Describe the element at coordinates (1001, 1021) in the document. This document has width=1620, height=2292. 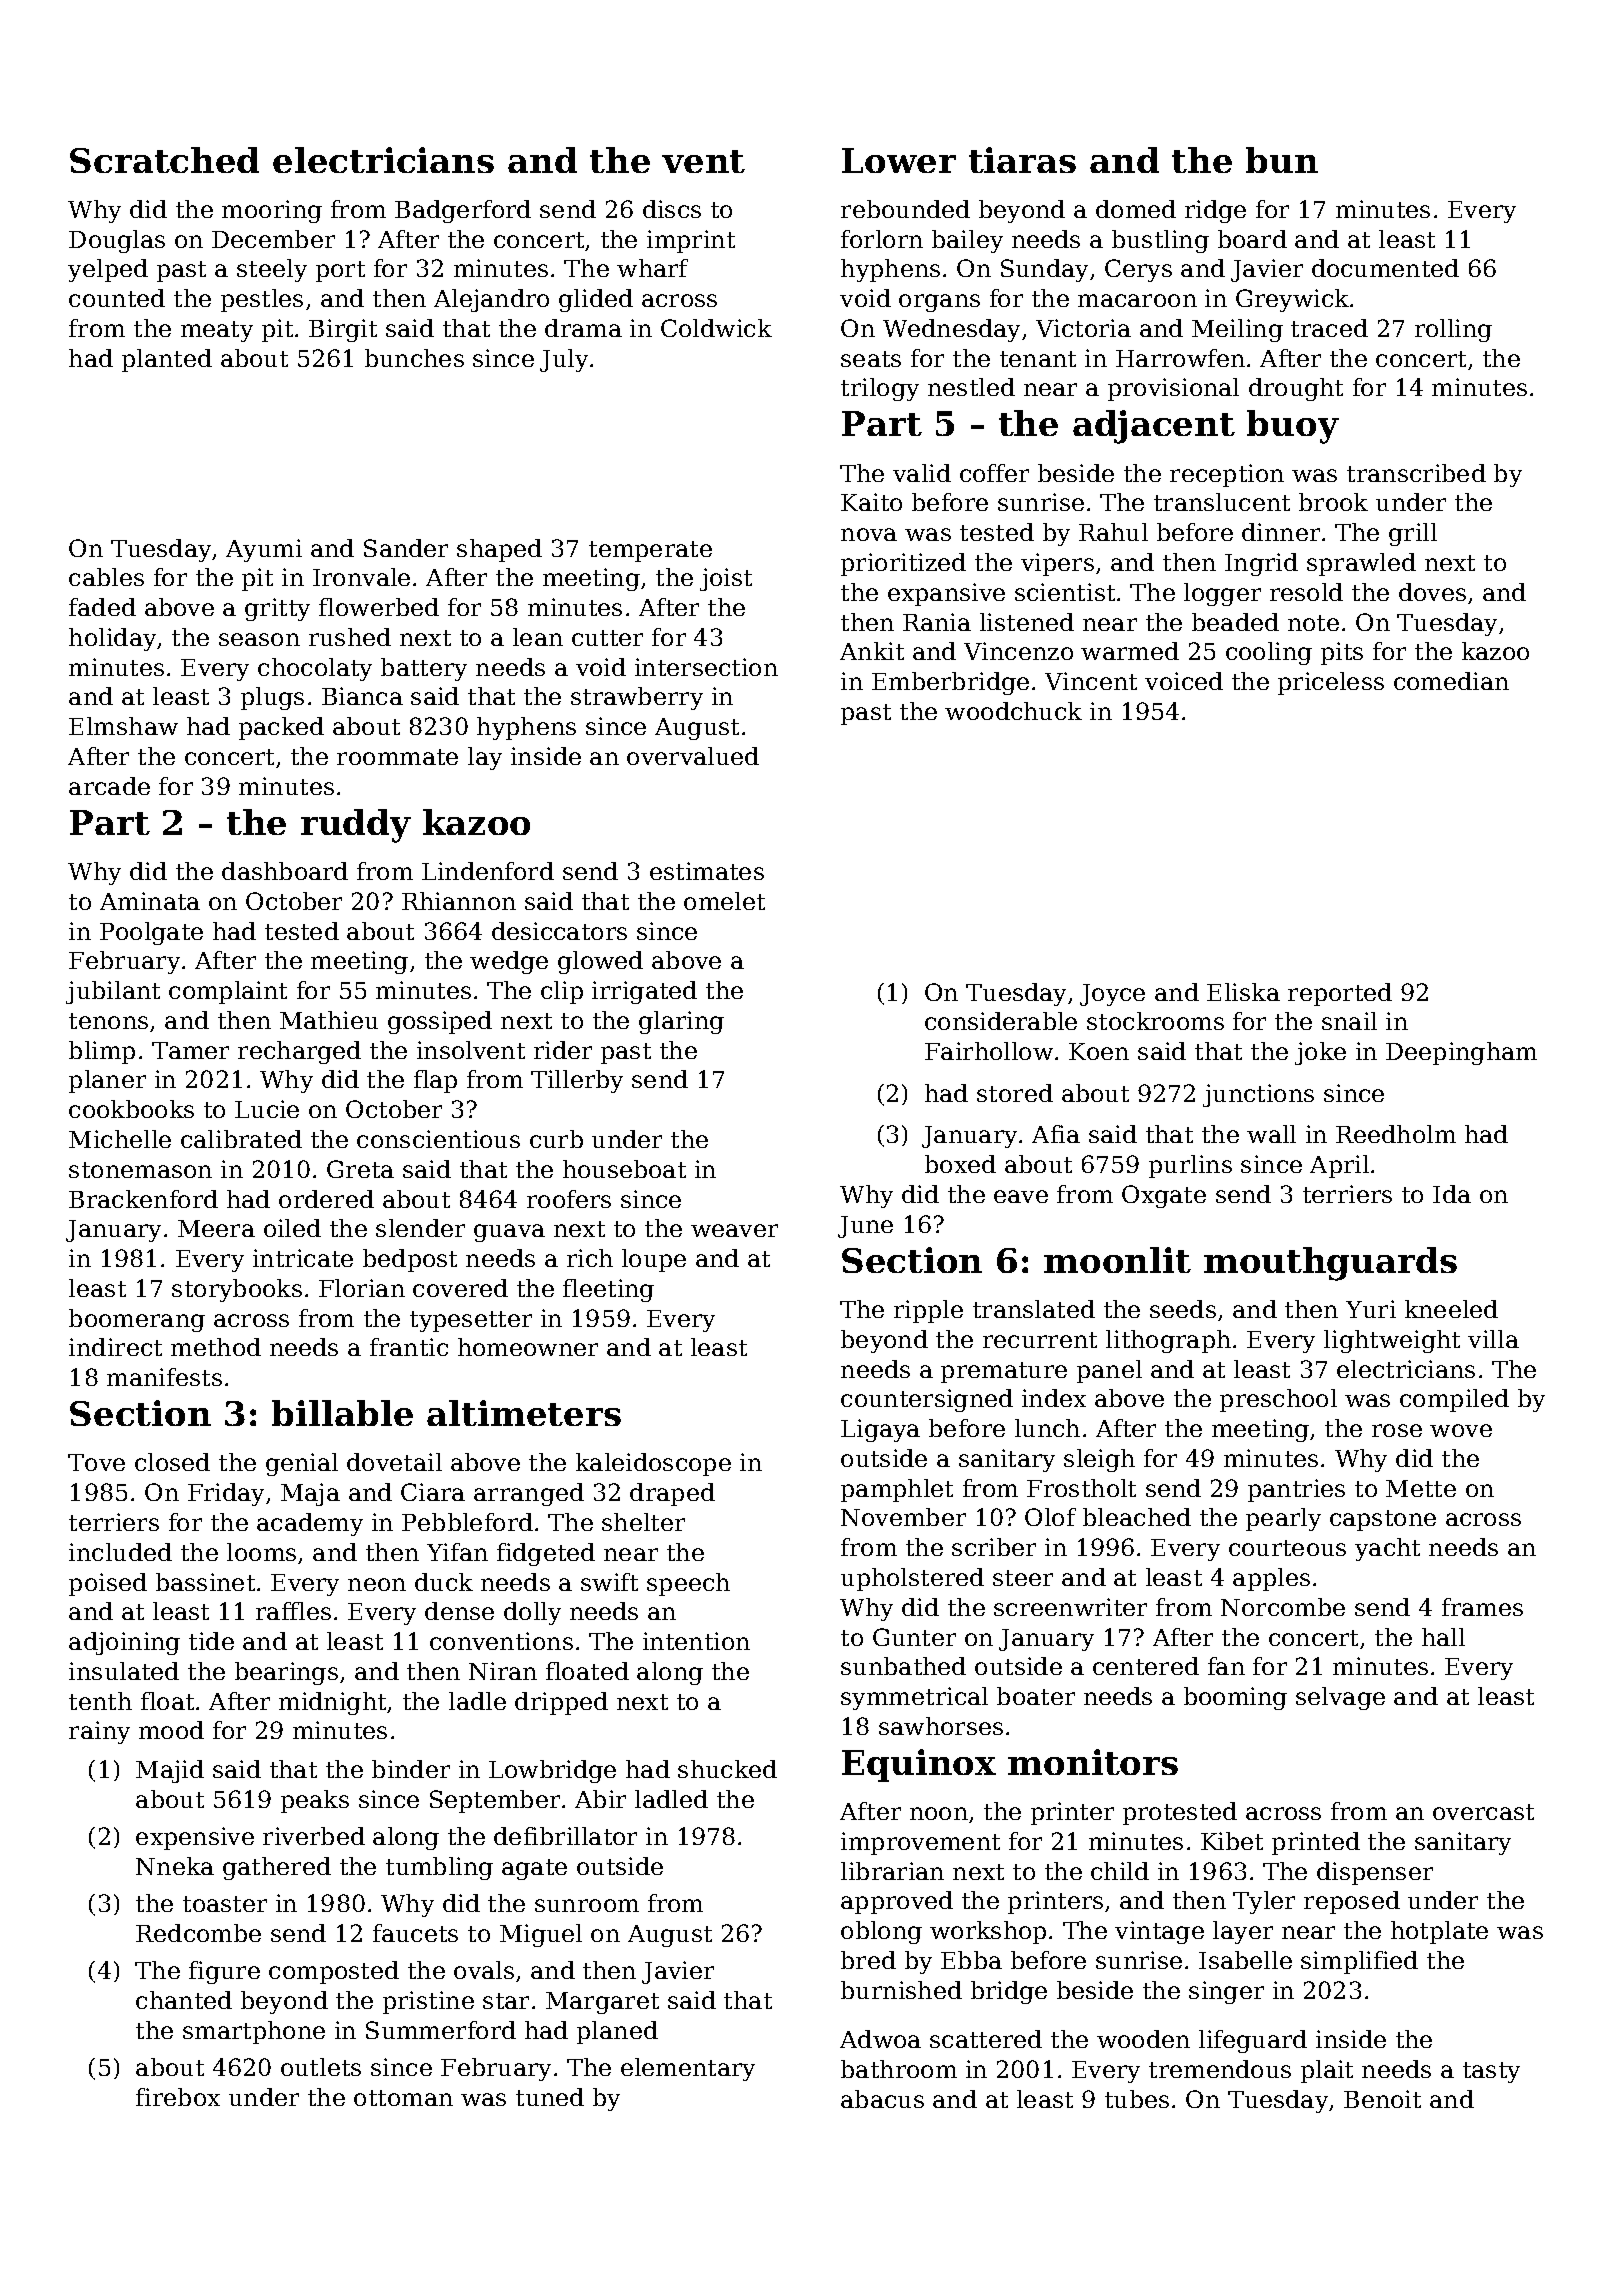
I see `considerable` at that location.
